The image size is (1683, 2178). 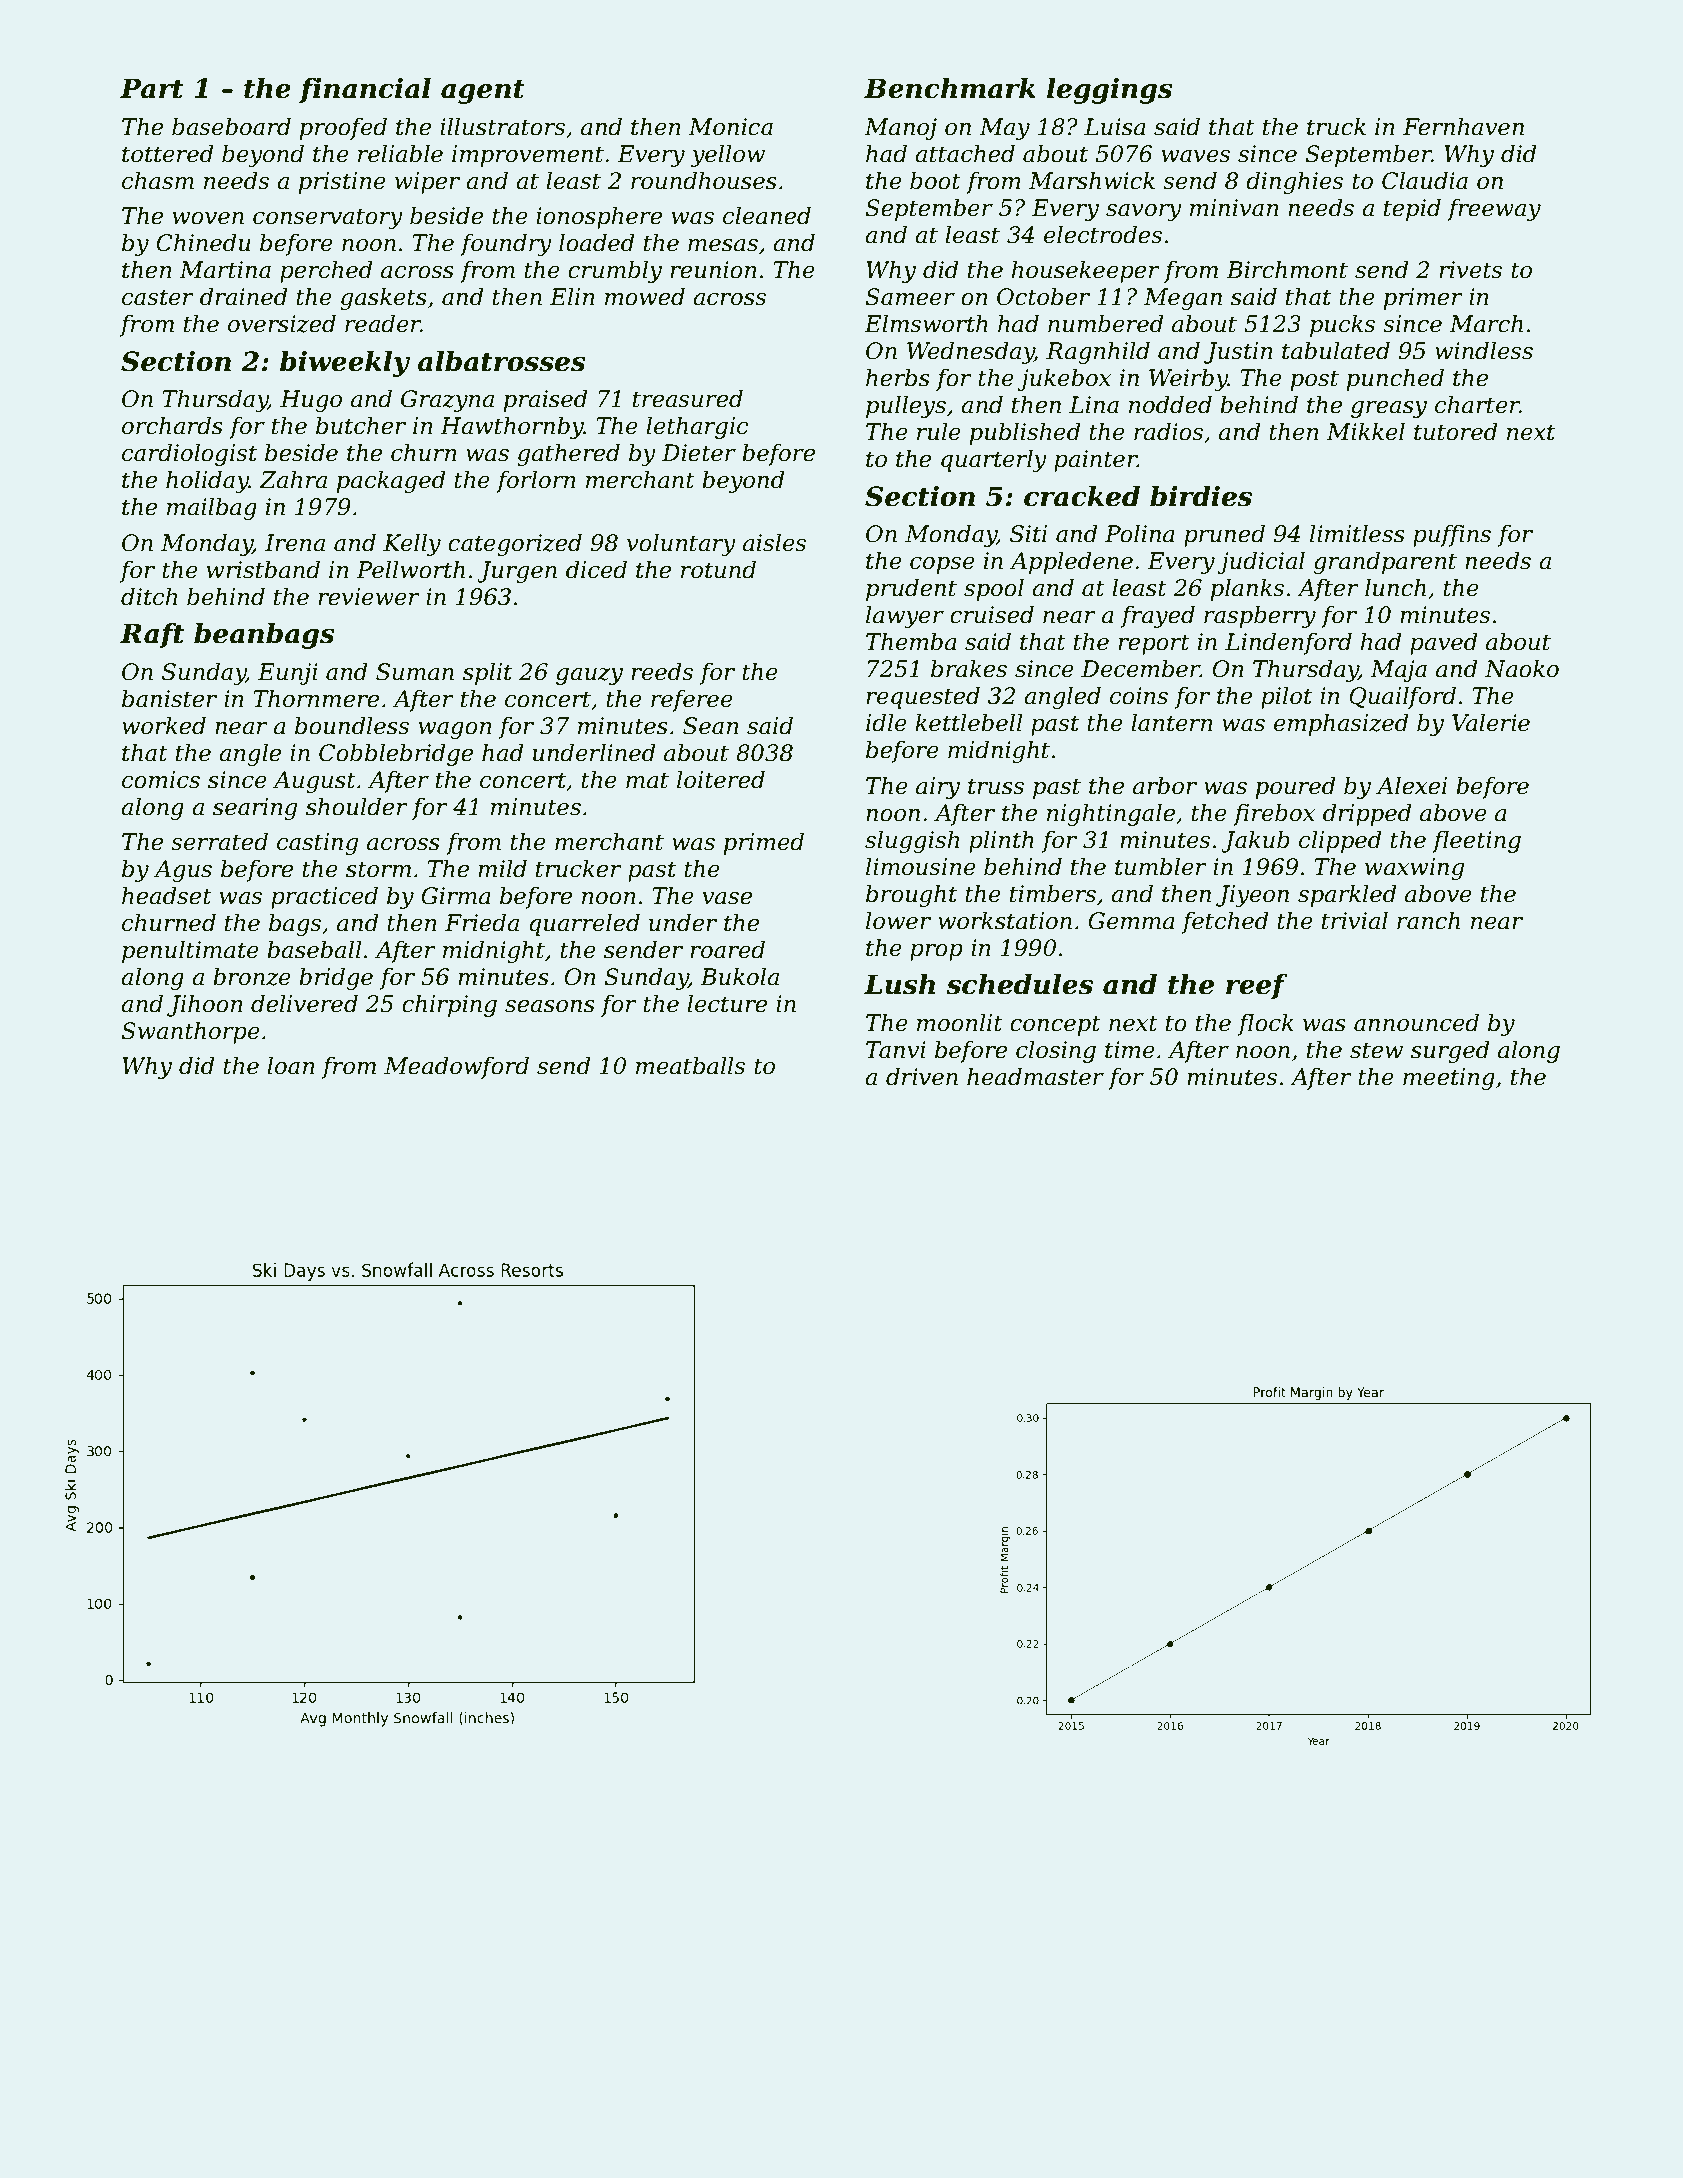 What do you see at coordinates (1463, 126) in the image?
I see `Fernhaven` at bounding box center [1463, 126].
